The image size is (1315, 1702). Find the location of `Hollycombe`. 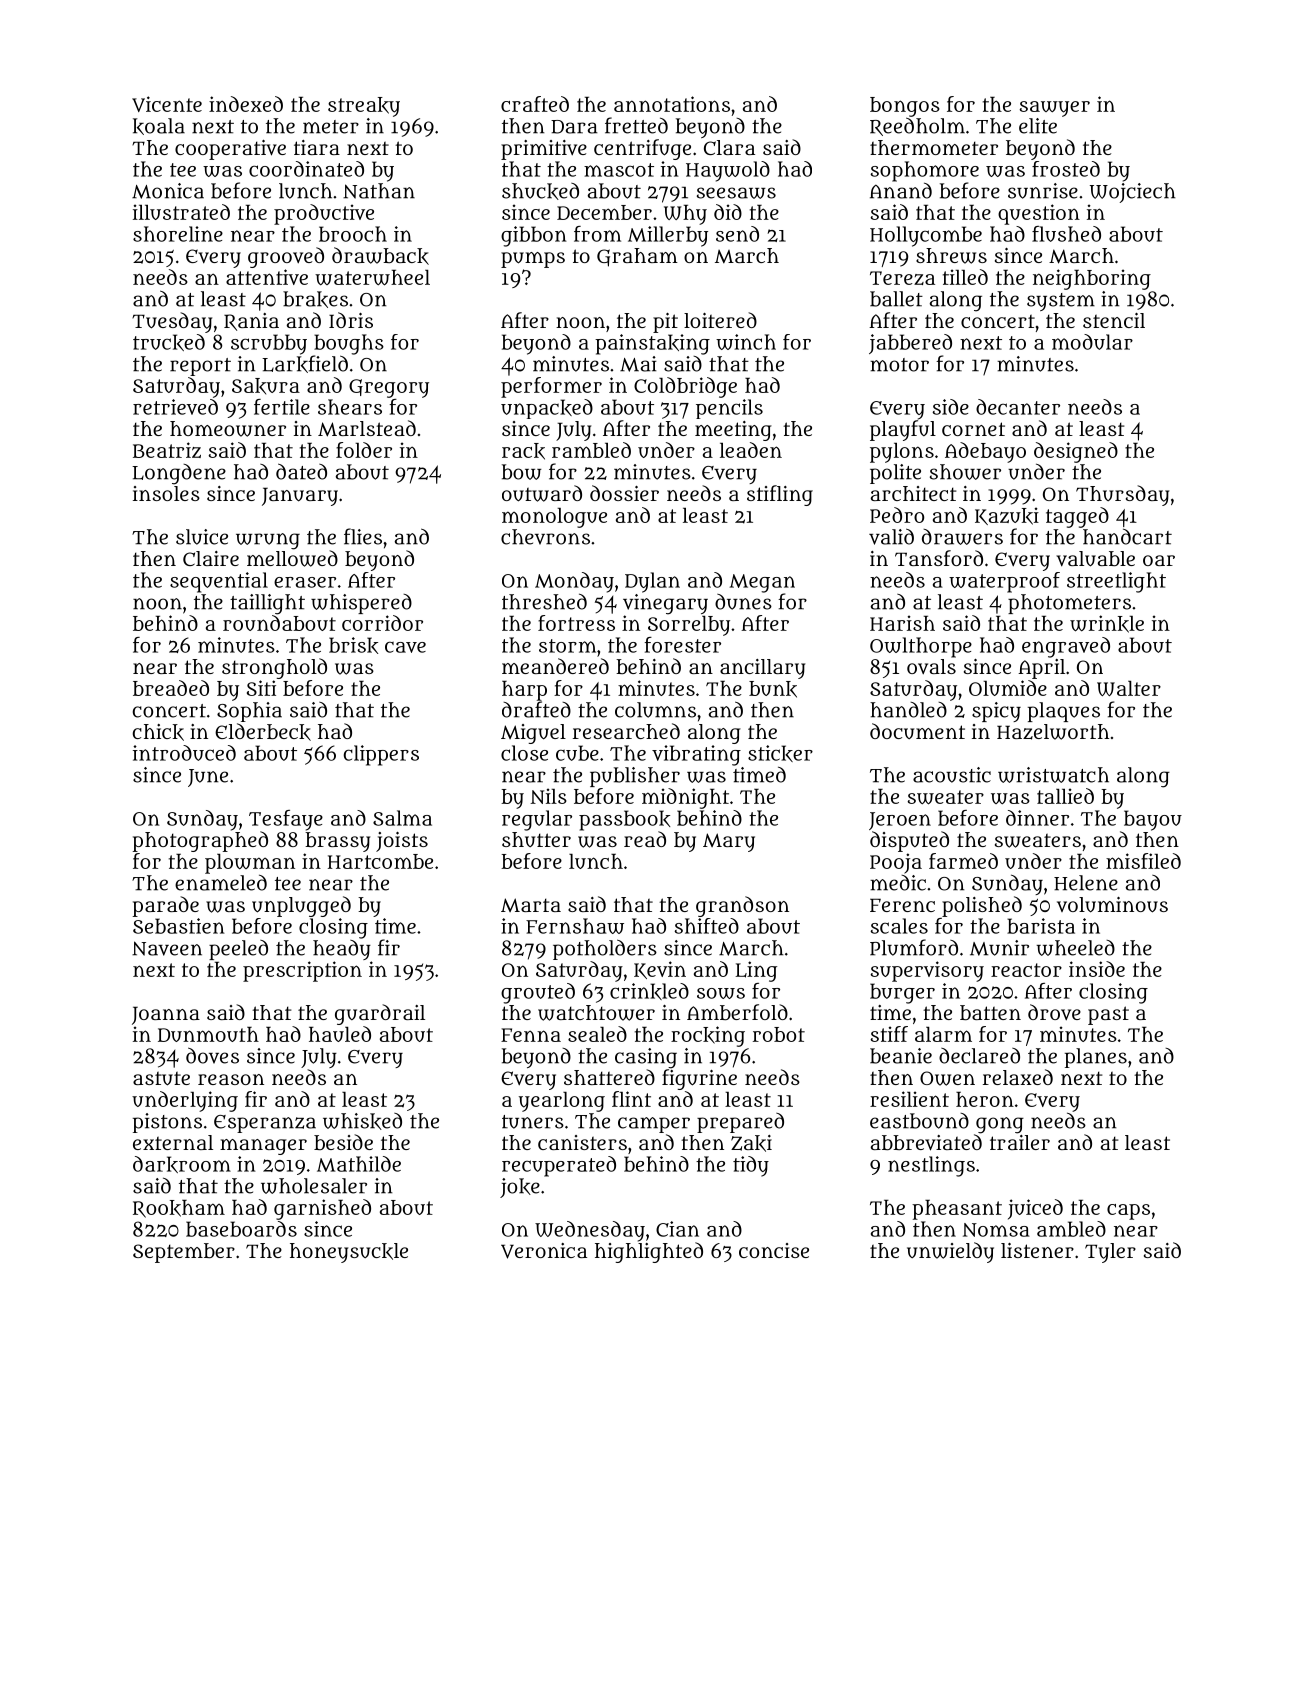

Hollycombe is located at coordinates (926, 236).
